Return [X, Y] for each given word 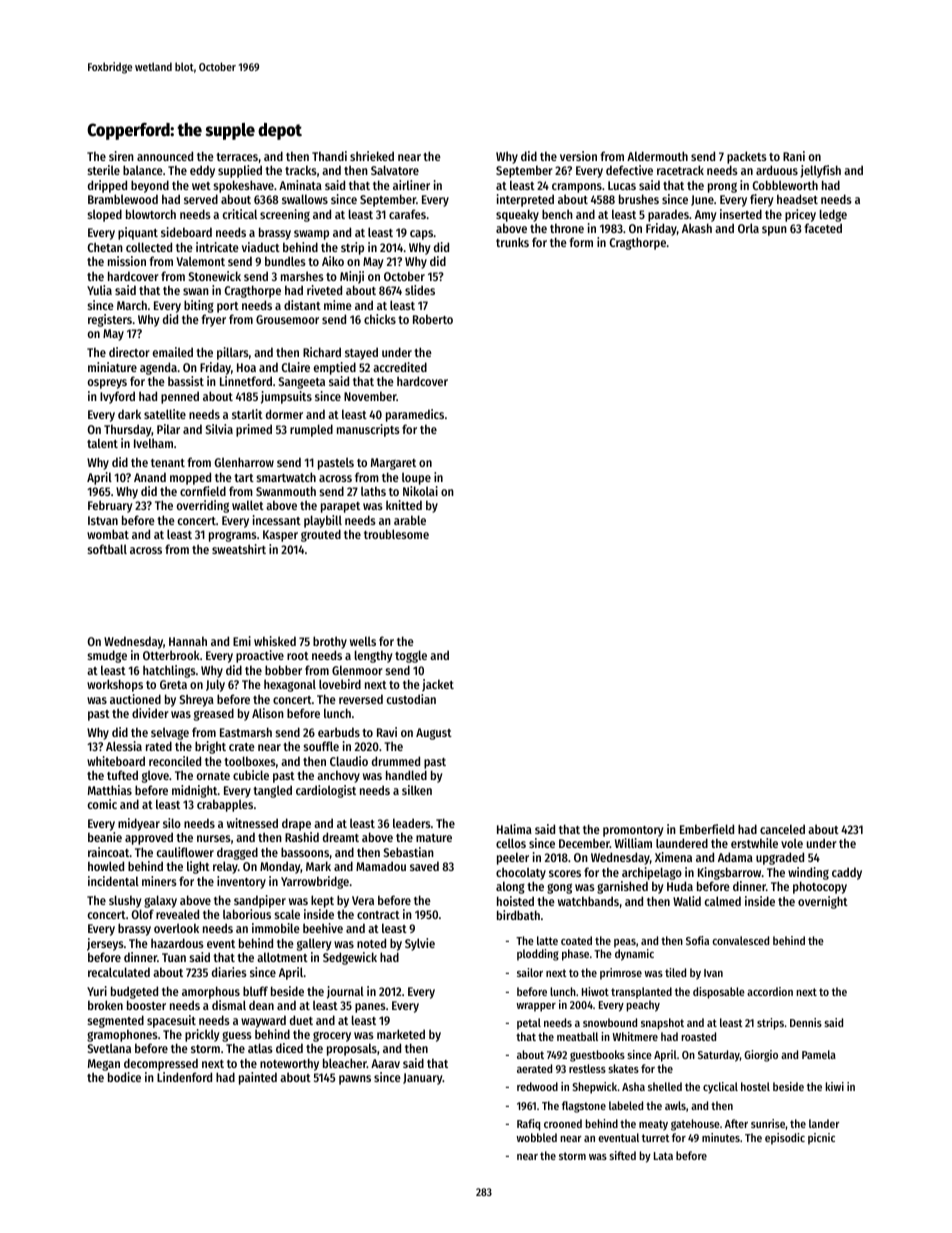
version [578, 156]
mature [434, 838]
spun [774, 231]
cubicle [251, 775]
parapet [340, 507]
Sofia [697, 940]
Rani [794, 156]
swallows [305, 199]
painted [258, 1078]
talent [102, 443]
